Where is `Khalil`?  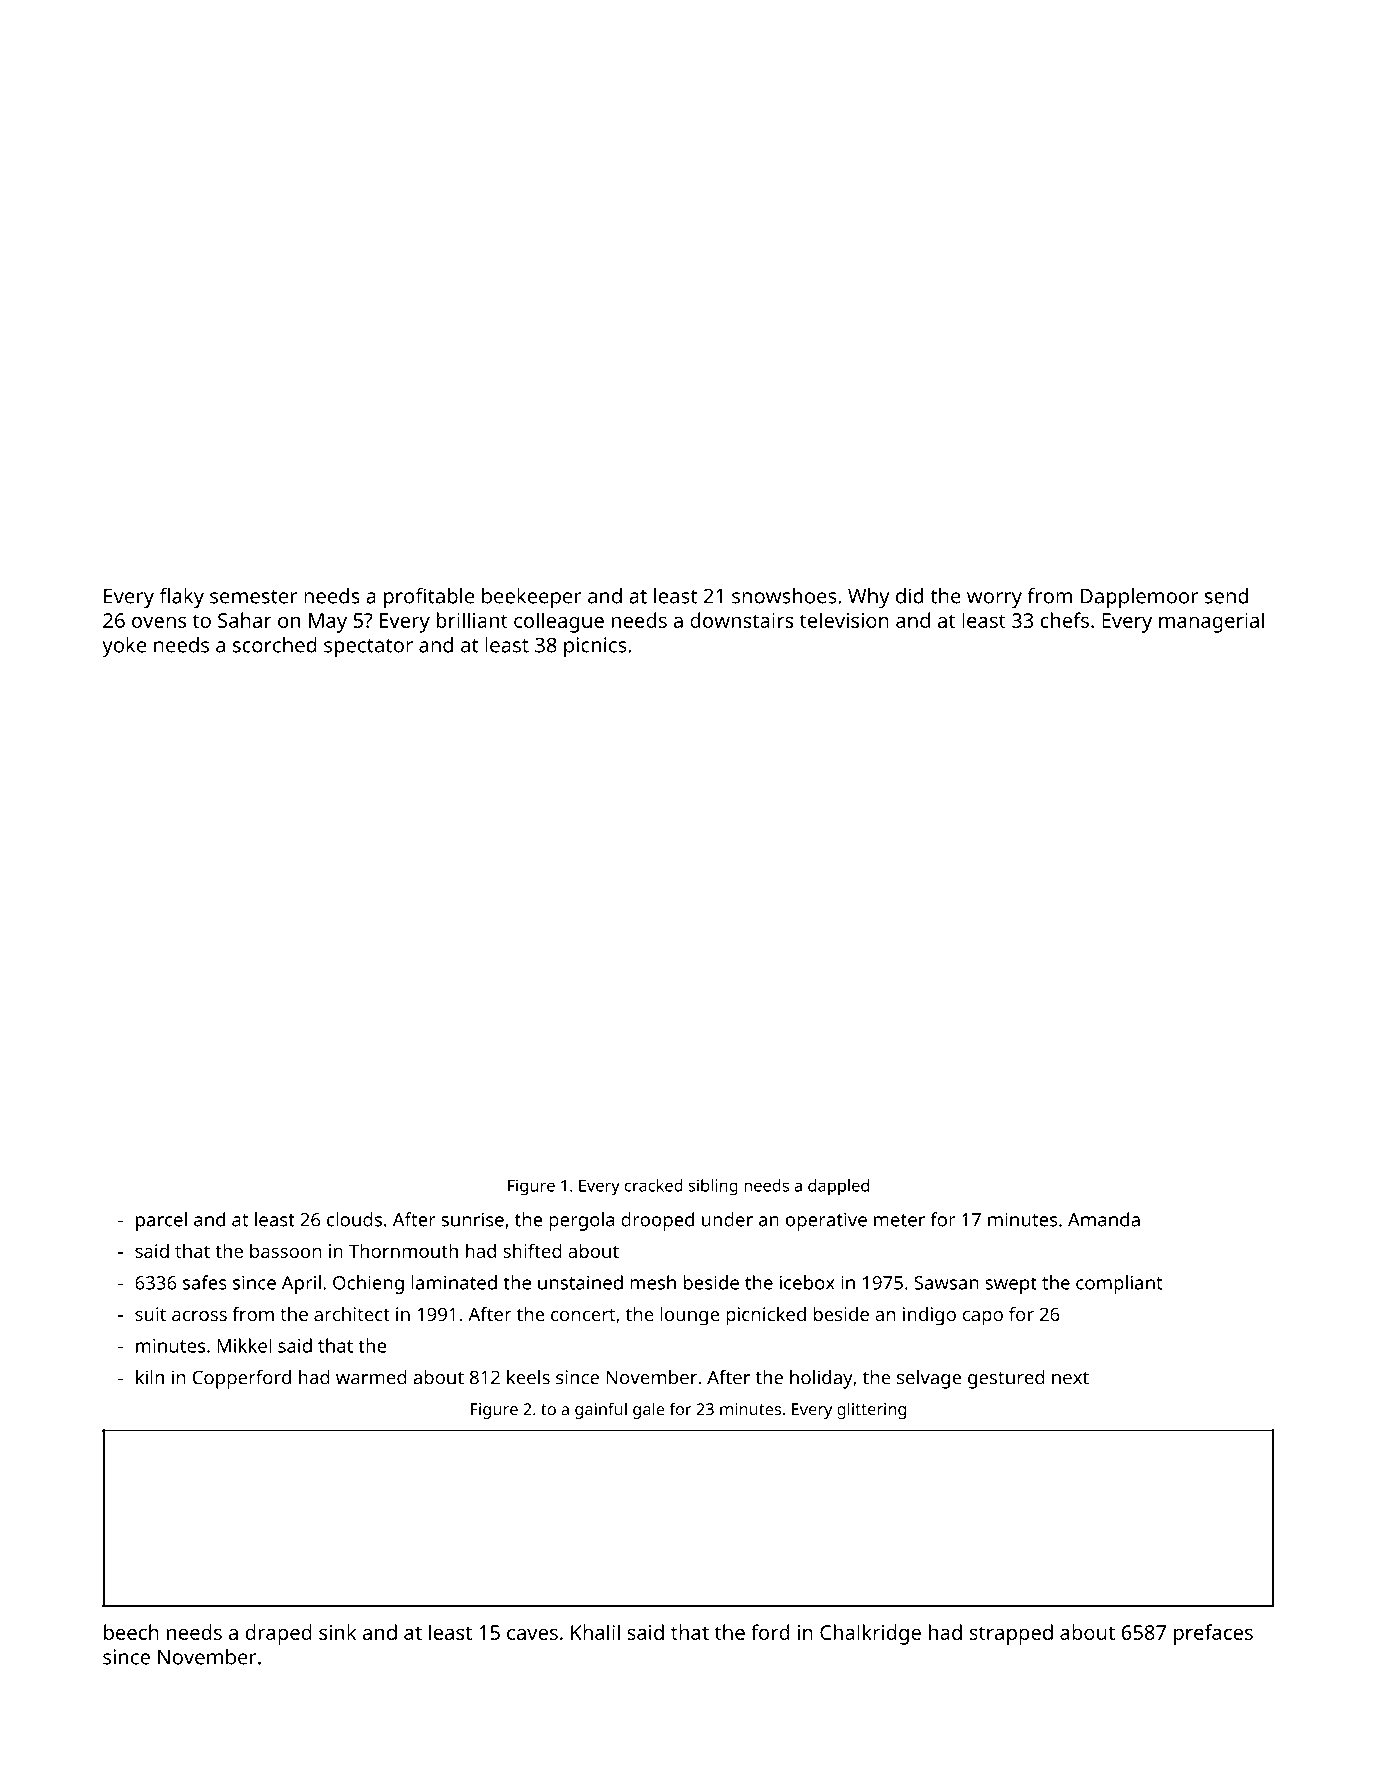
Khalil is located at coordinates (595, 1632).
